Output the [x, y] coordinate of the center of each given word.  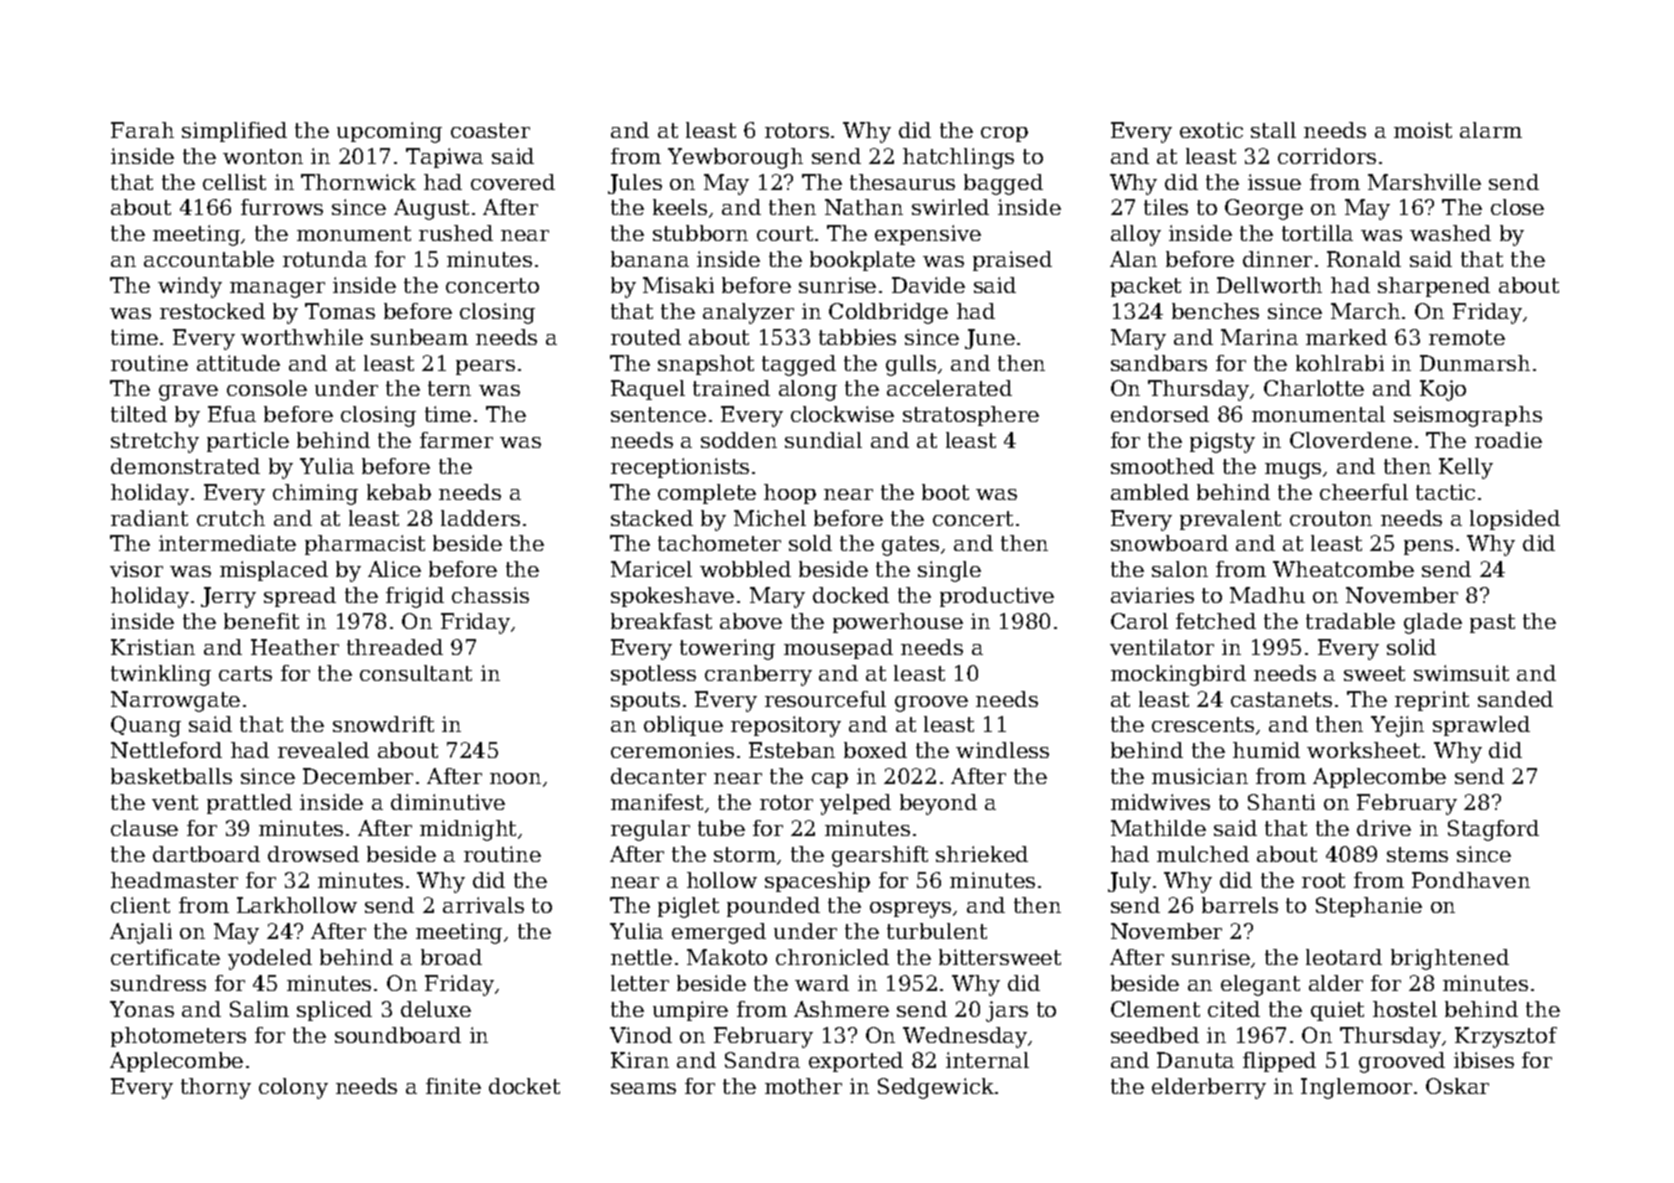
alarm [1491, 130]
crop [1004, 134]
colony [293, 1088]
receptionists [680, 468]
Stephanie [1369, 907]
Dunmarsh [1475, 363]
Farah [142, 130]
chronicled [832, 957]
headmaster [174, 880]
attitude [238, 363]
